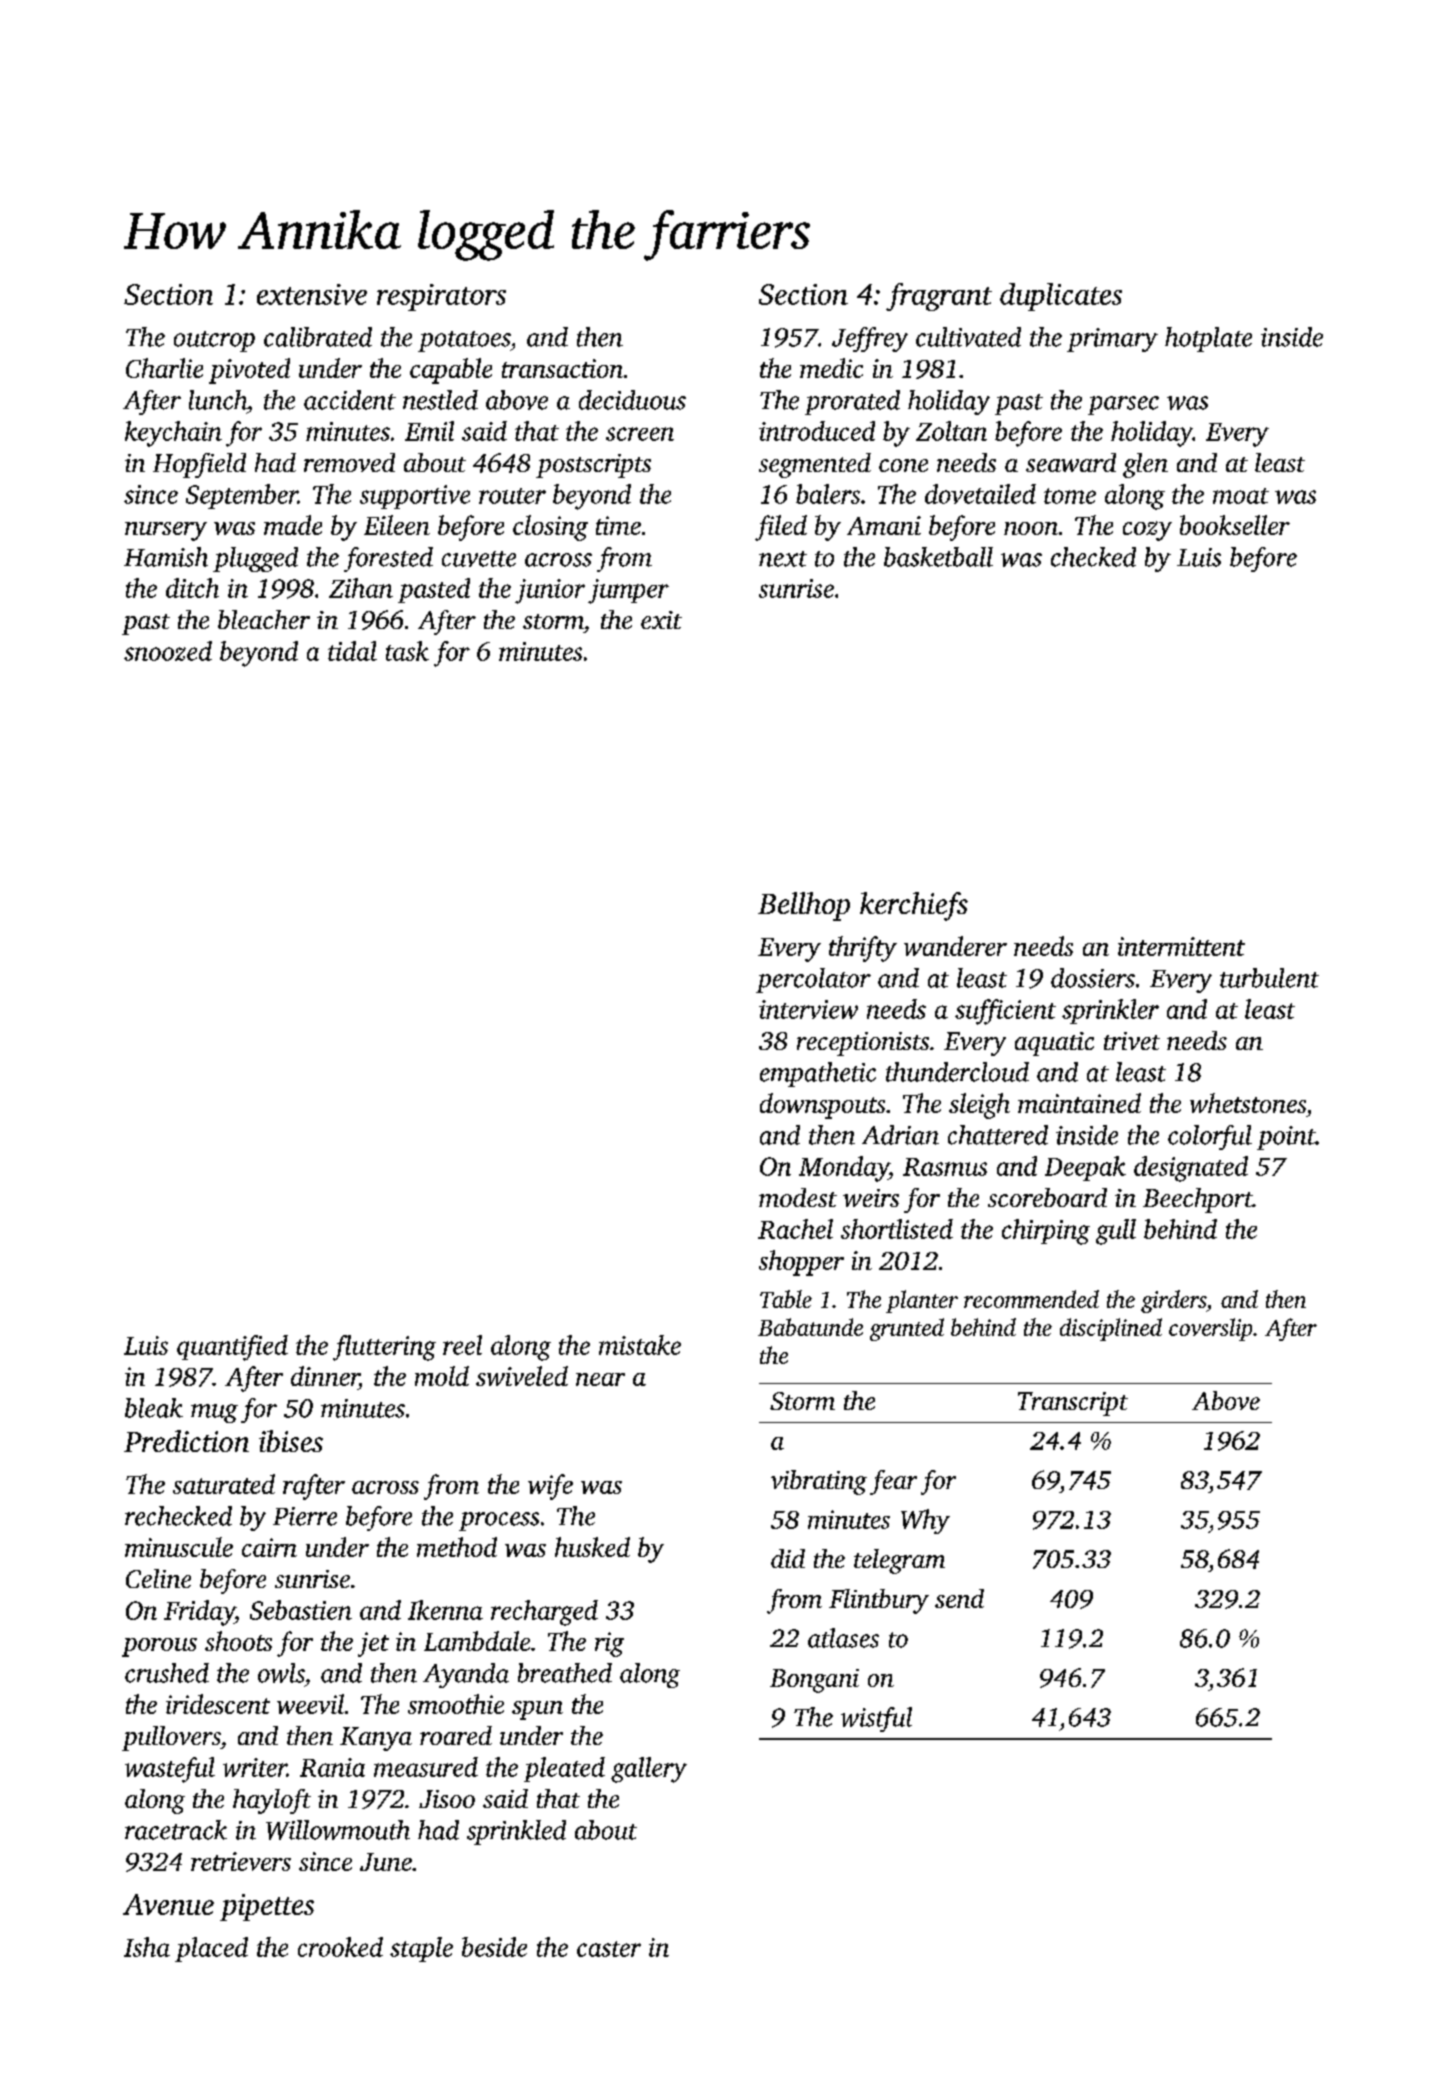  What do you see at coordinates (804, 906) in the page?
I see `Bellhop` at bounding box center [804, 906].
